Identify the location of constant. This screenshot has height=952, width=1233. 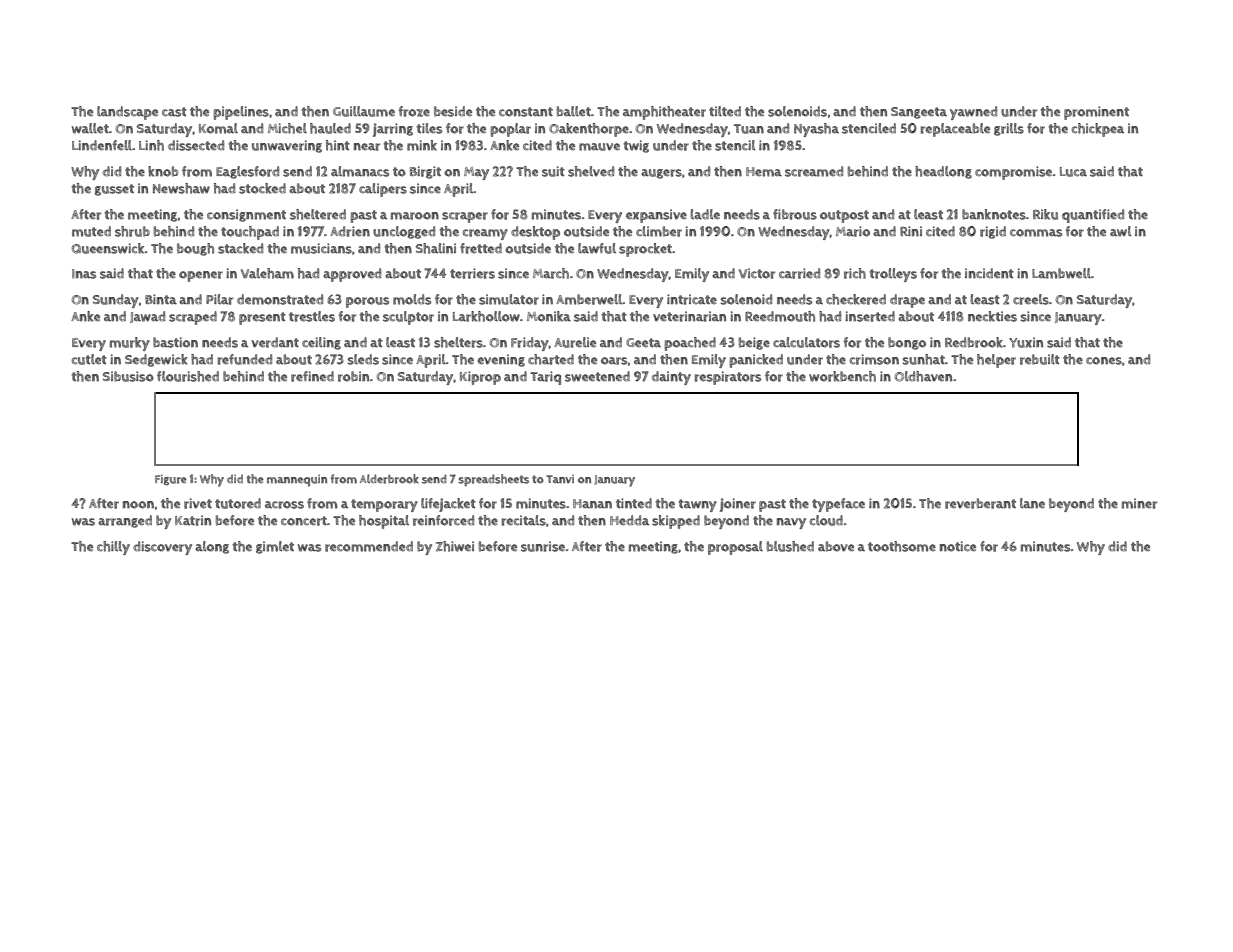
(526, 112).
